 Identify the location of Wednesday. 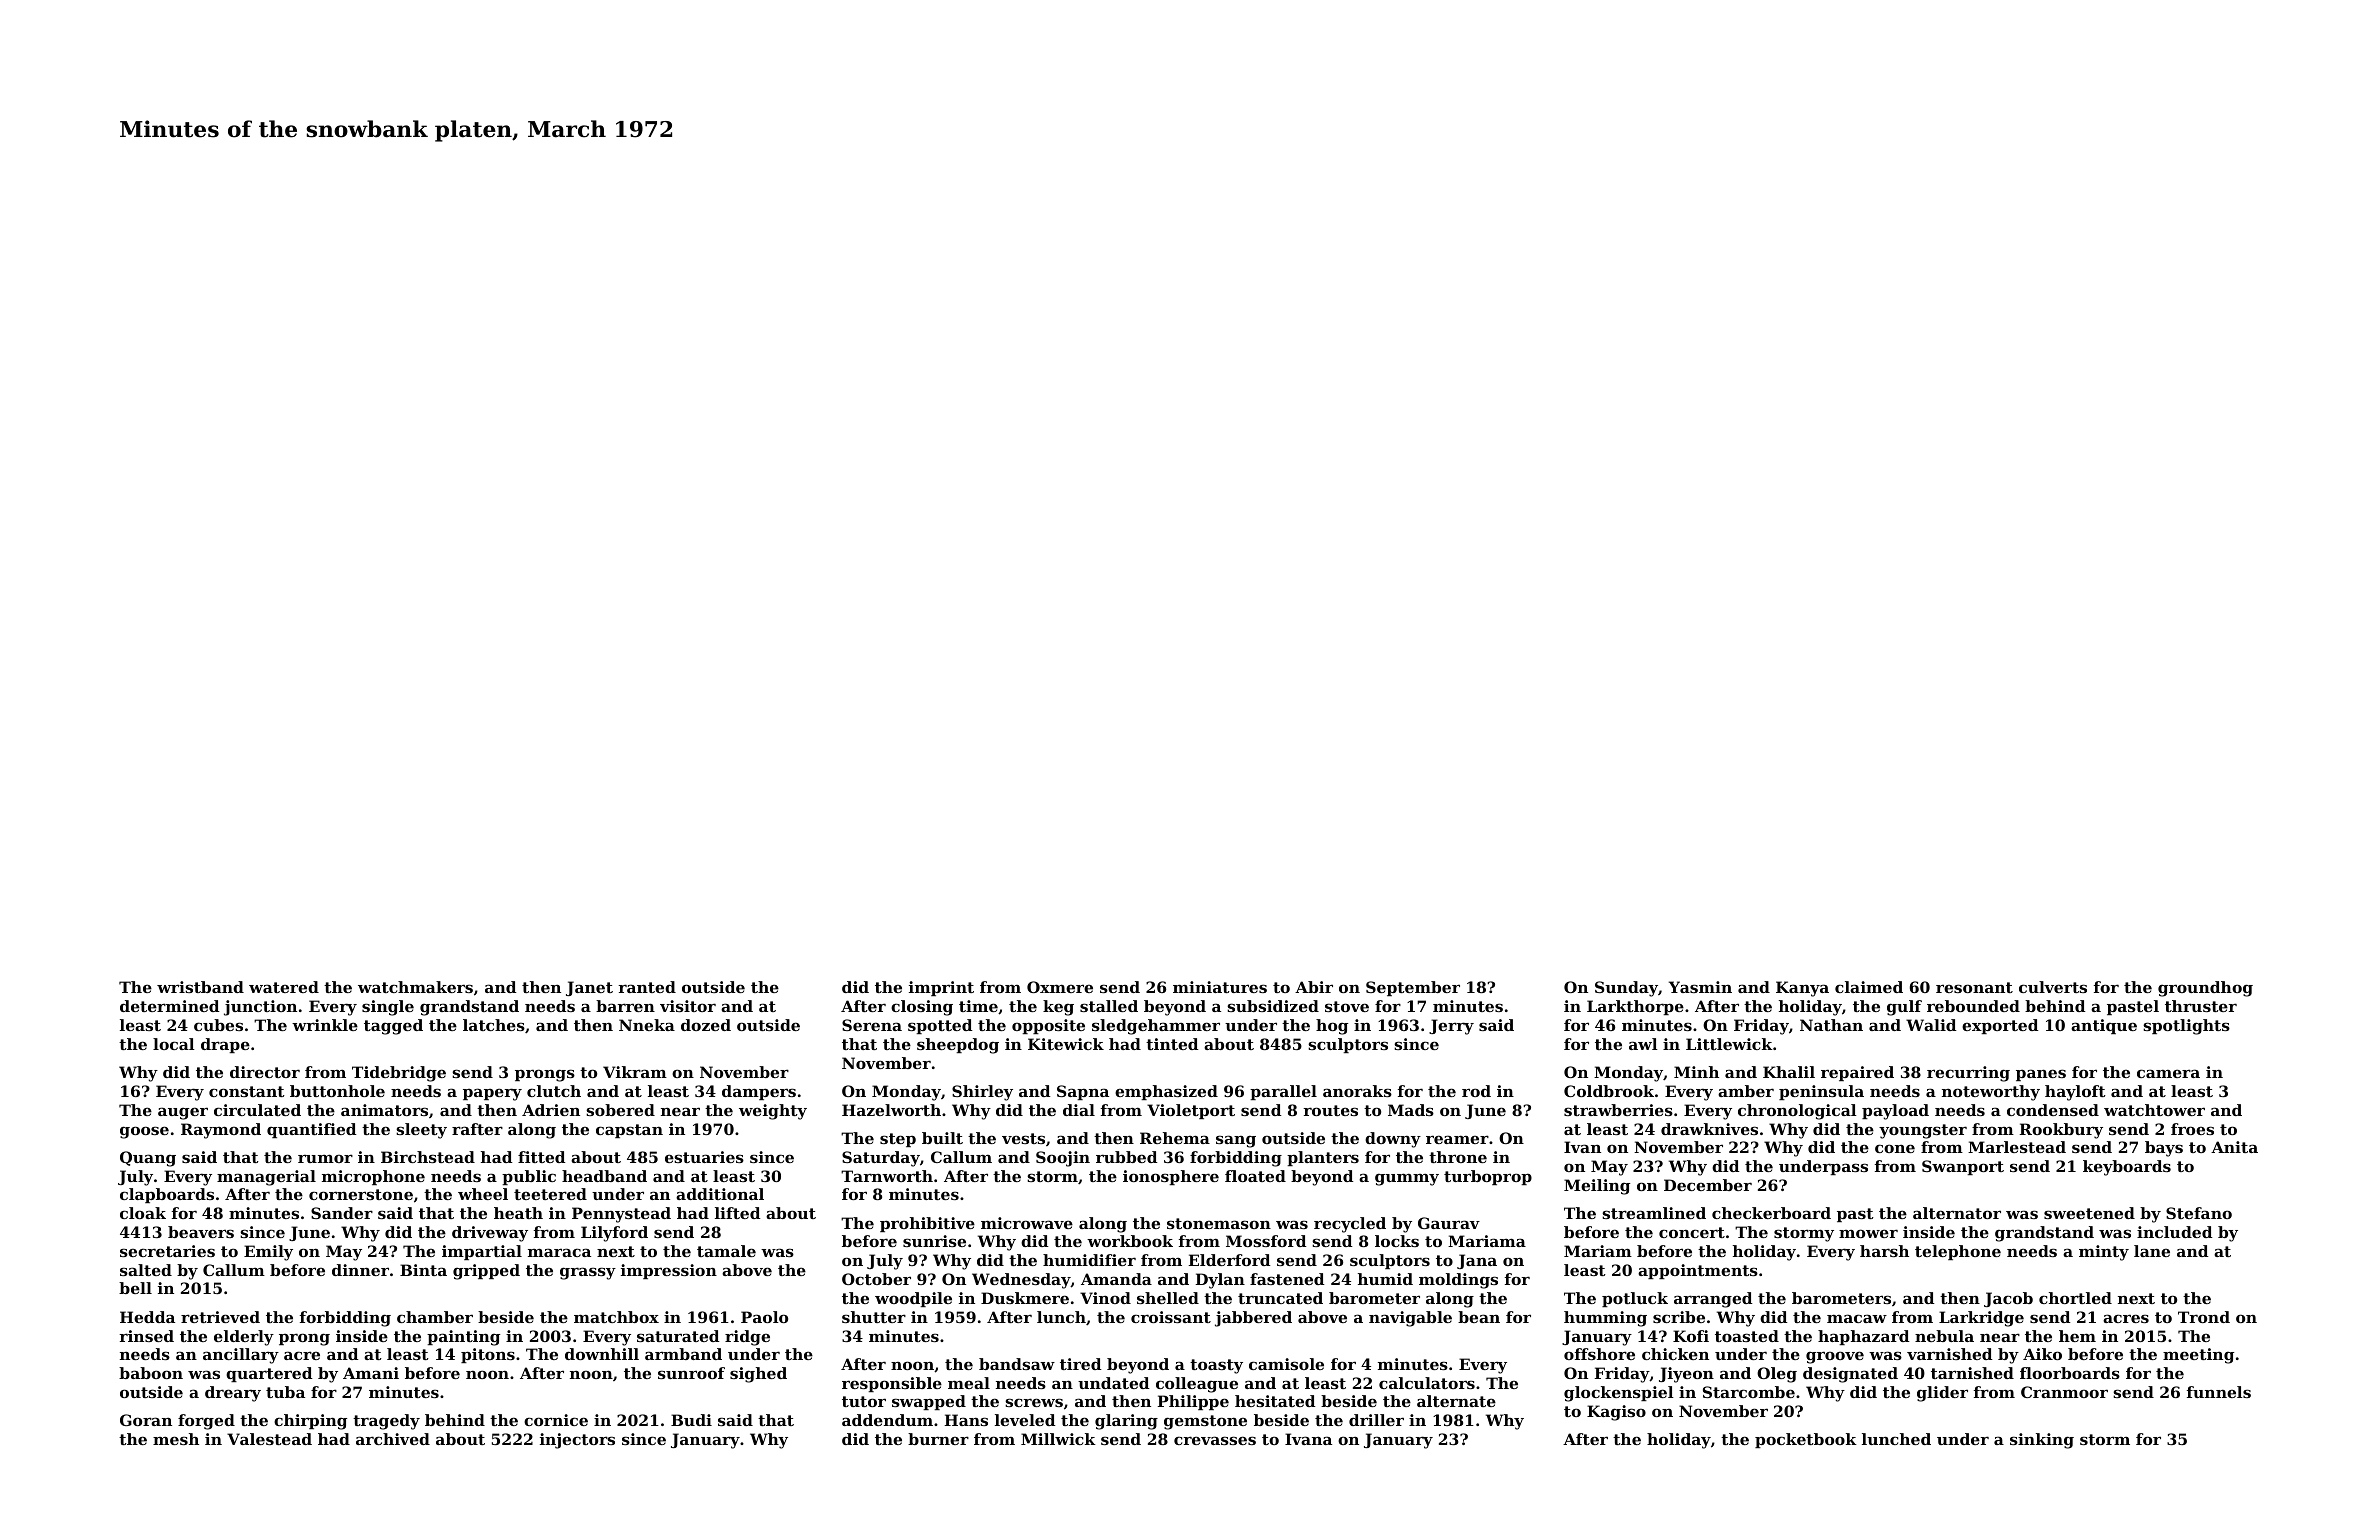
(1021, 1281).
